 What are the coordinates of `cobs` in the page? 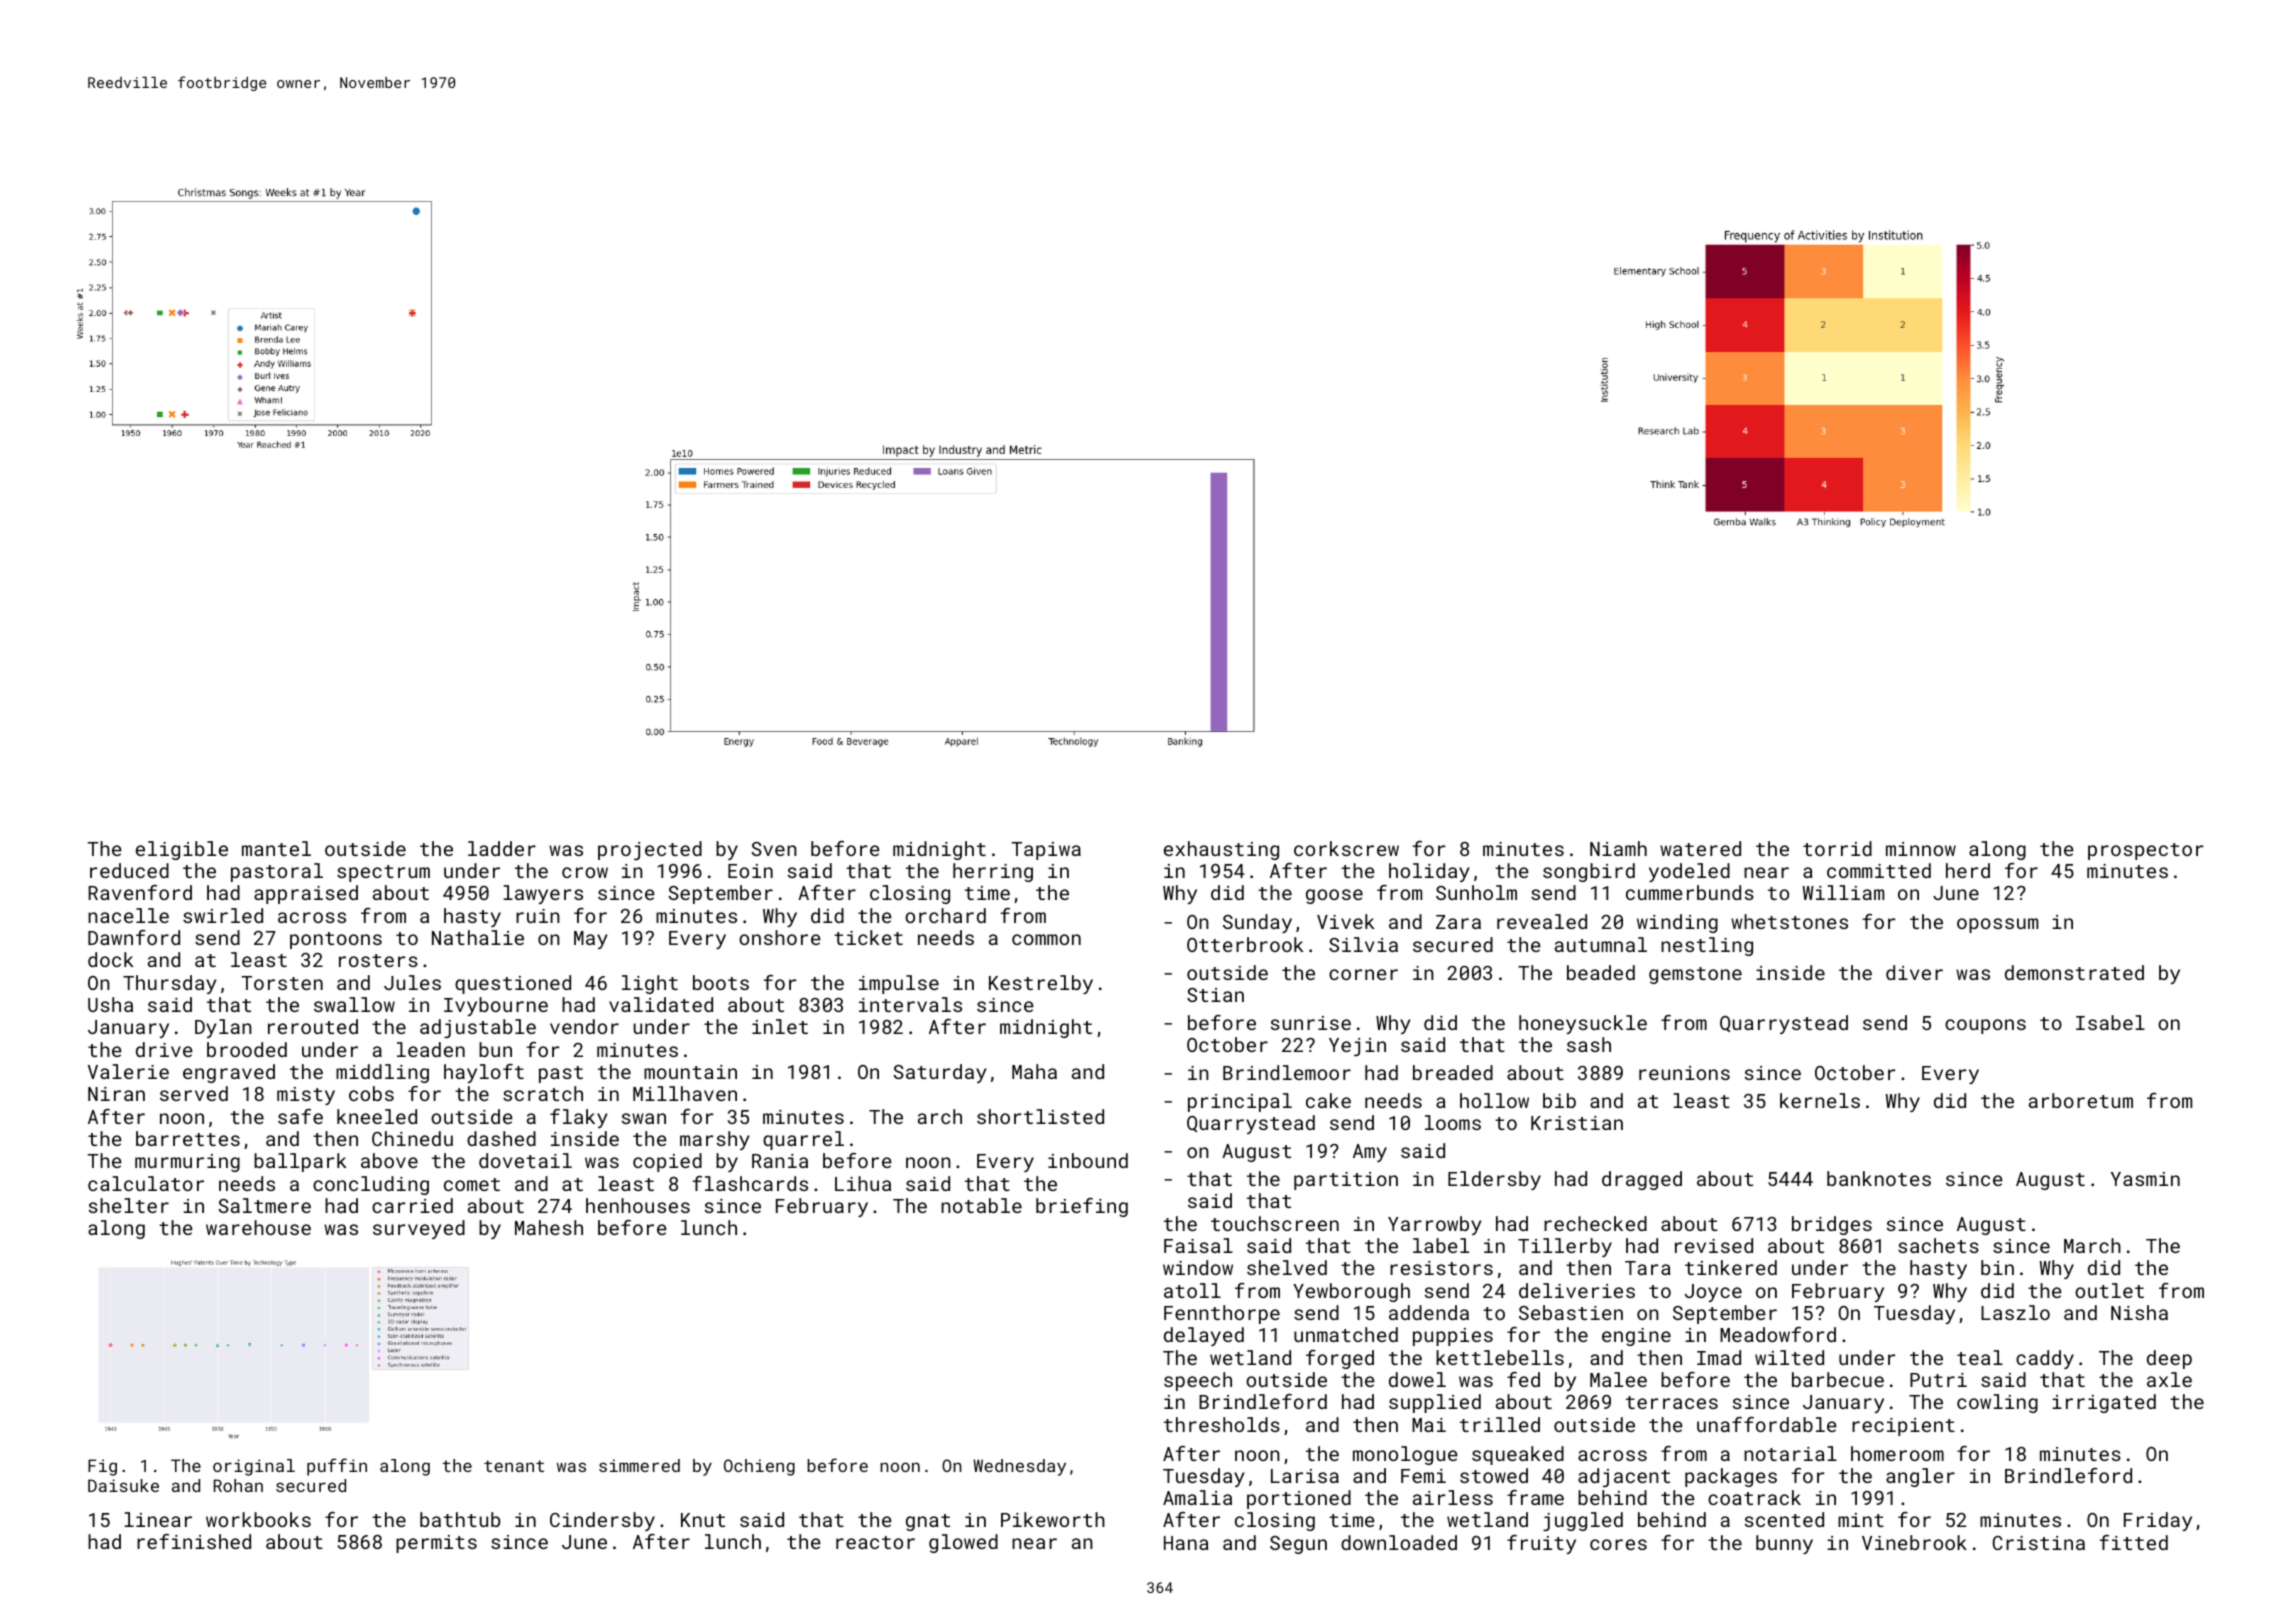 It's located at (371, 1093).
